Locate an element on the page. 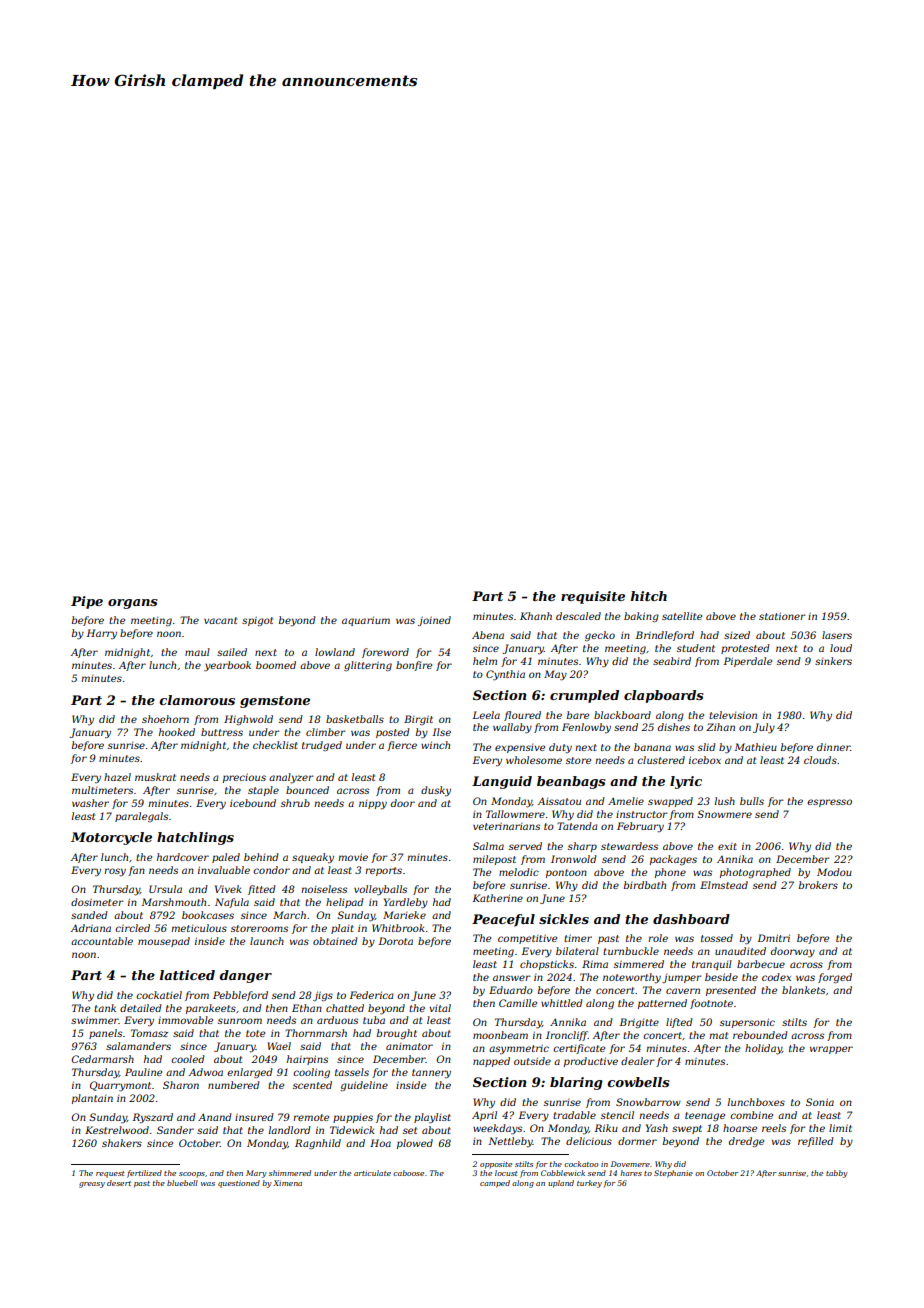  joined is located at coordinates (434, 621).
